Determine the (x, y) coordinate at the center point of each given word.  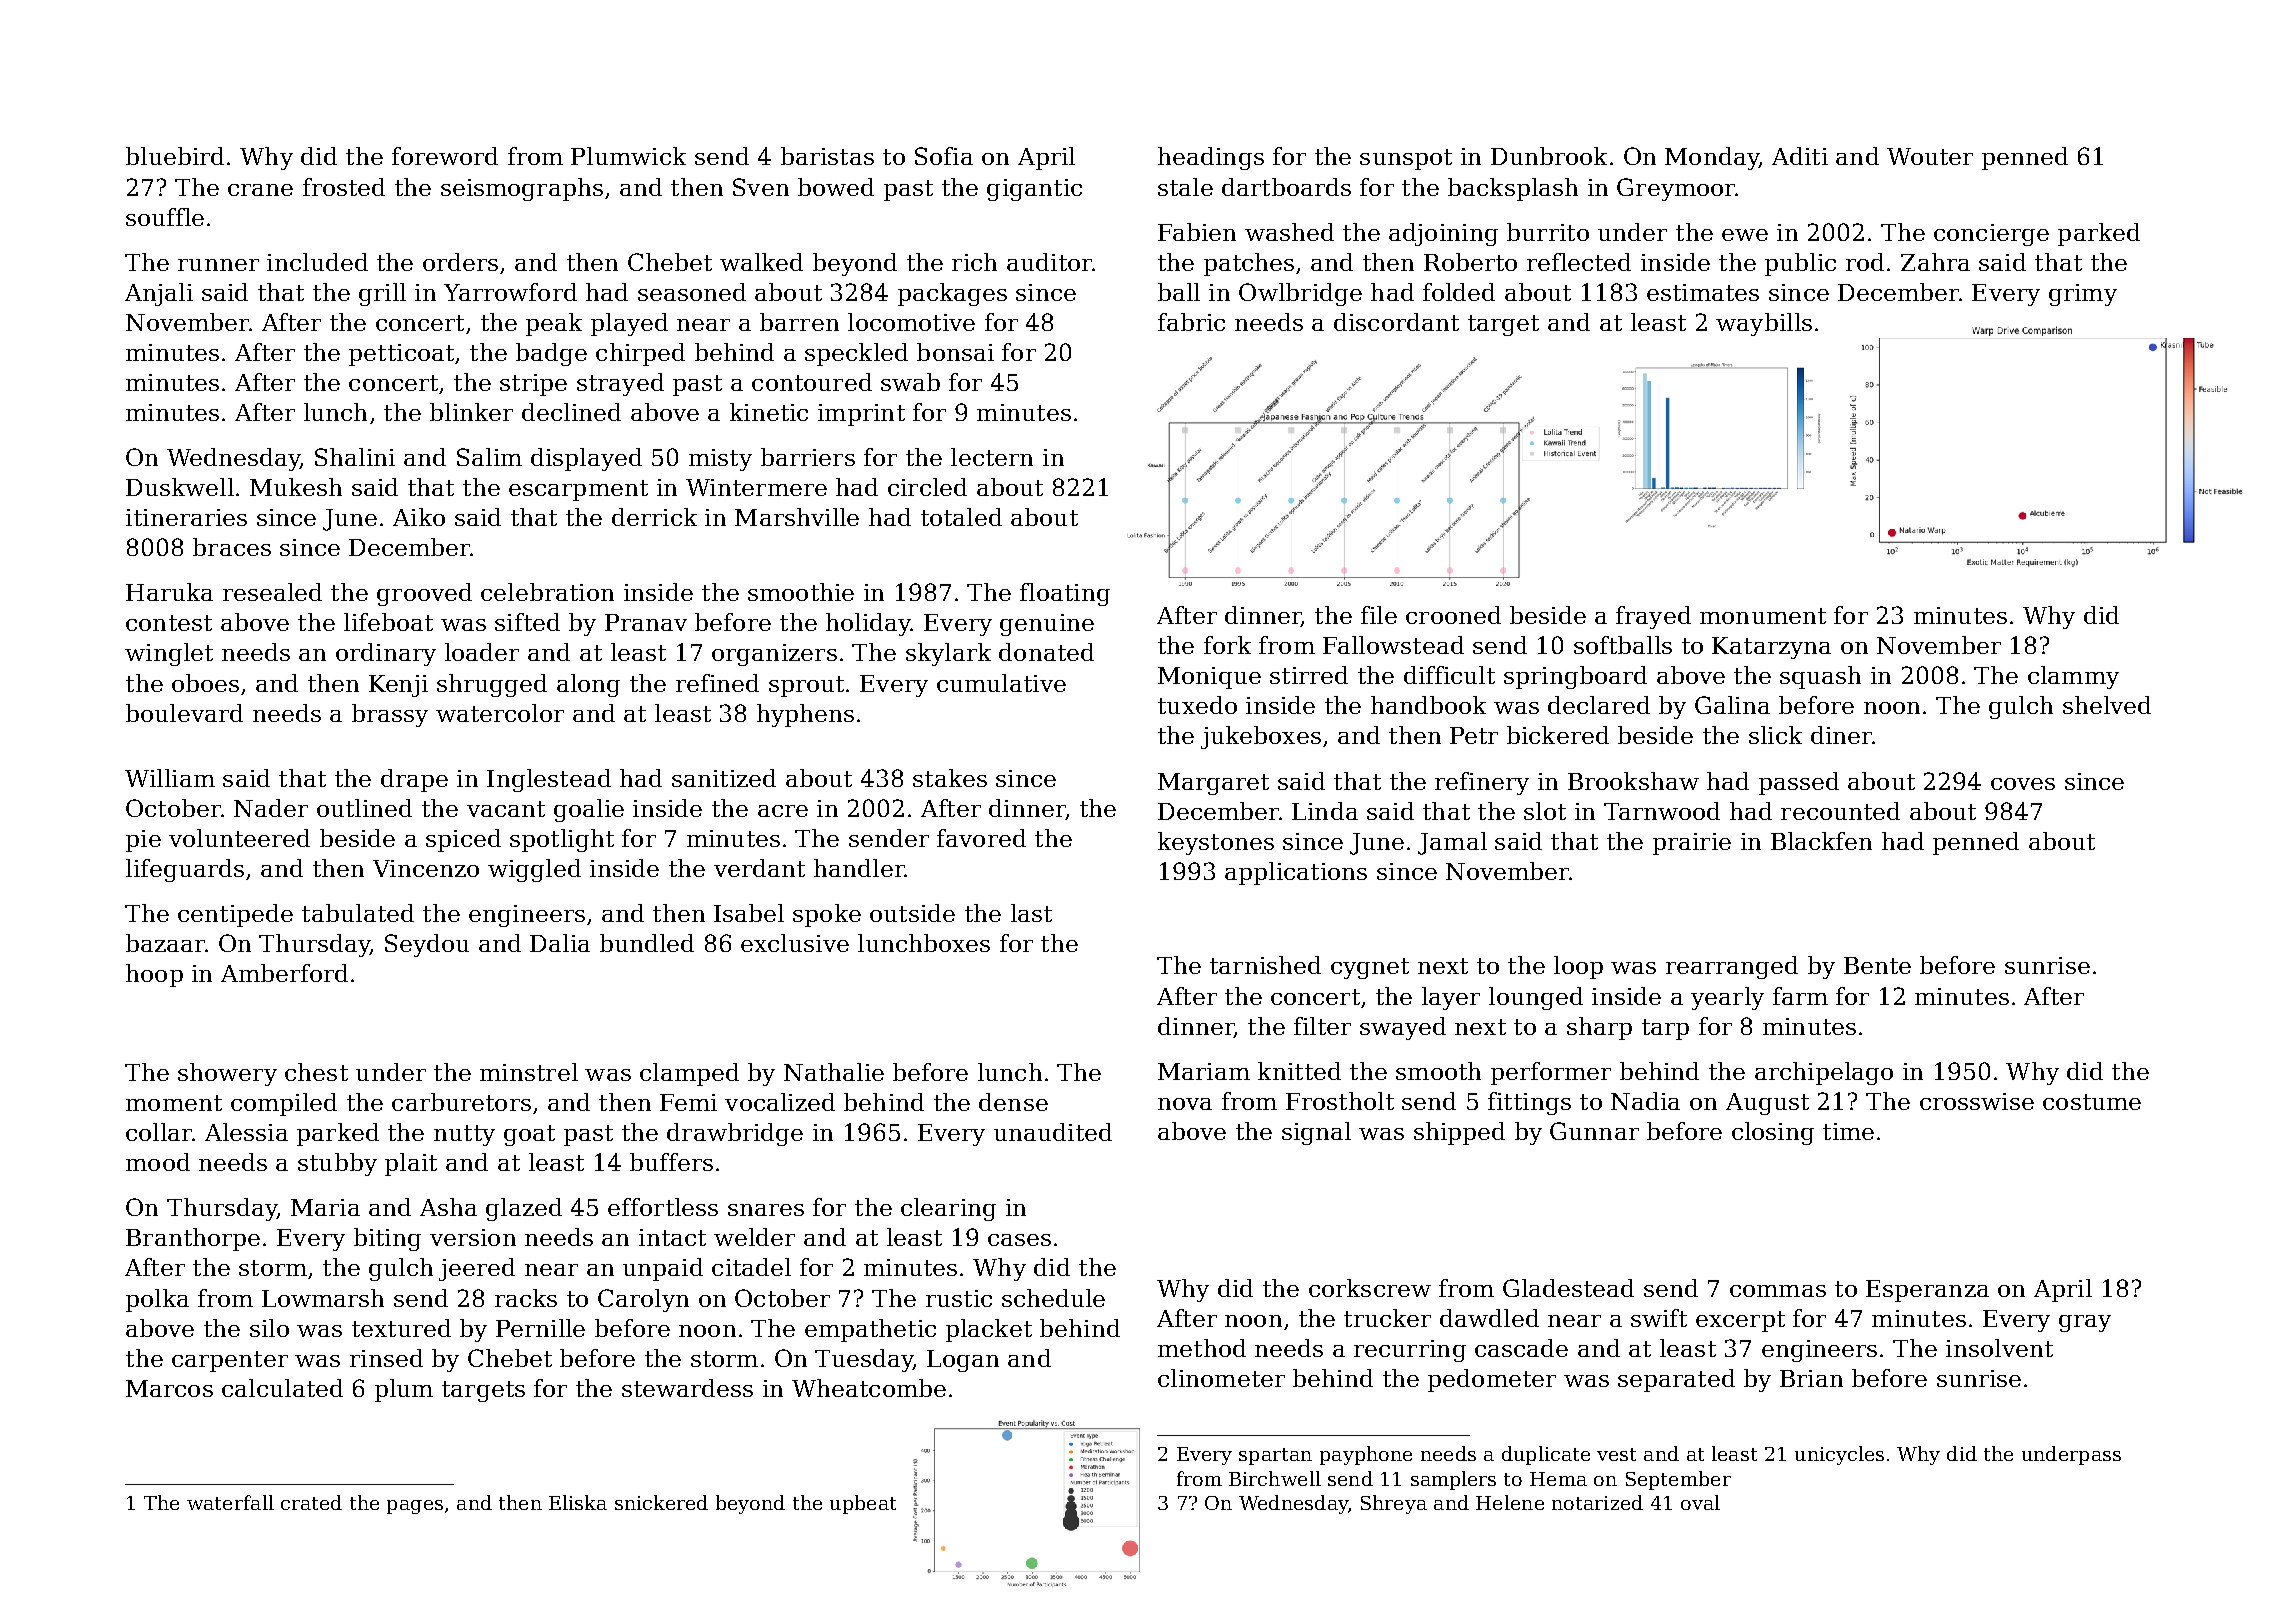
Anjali (159, 294)
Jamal (1452, 843)
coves (2023, 784)
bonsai (955, 352)
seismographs (522, 189)
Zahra (1935, 262)
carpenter (230, 1361)
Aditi (1800, 156)
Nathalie (834, 1072)
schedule (1053, 1298)
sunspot (1406, 159)
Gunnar (1594, 1131)
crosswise (1977, 1101)
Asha (448, 1207)
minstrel (529, 1072)
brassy (390, 715)
